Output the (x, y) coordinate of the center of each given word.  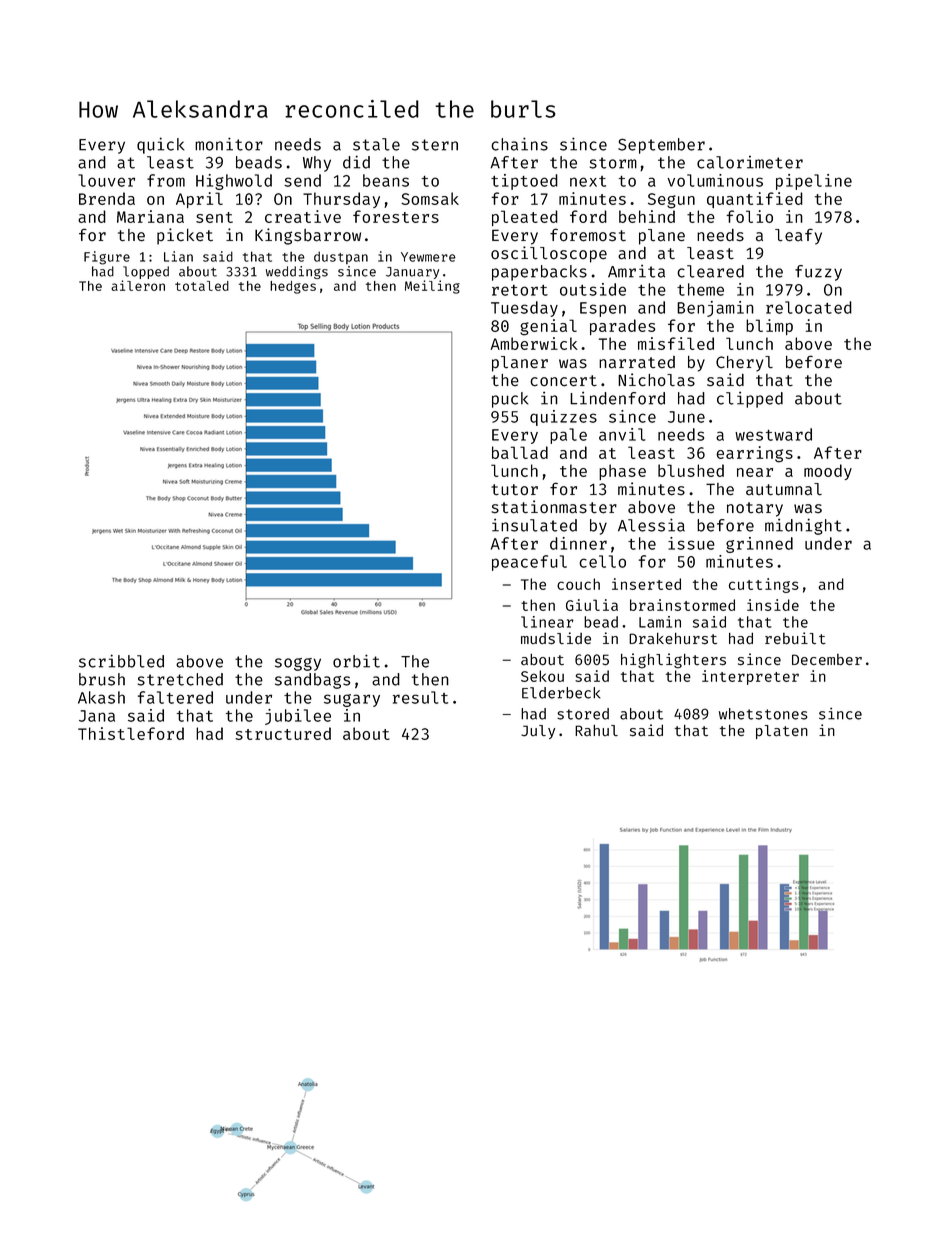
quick (160, 145)
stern (435, 145)
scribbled (121, 661)
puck (510, 400)
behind (647, 216)
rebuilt (795, 638)
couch (578, 584)
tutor (514, 490)
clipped (750, 399)
